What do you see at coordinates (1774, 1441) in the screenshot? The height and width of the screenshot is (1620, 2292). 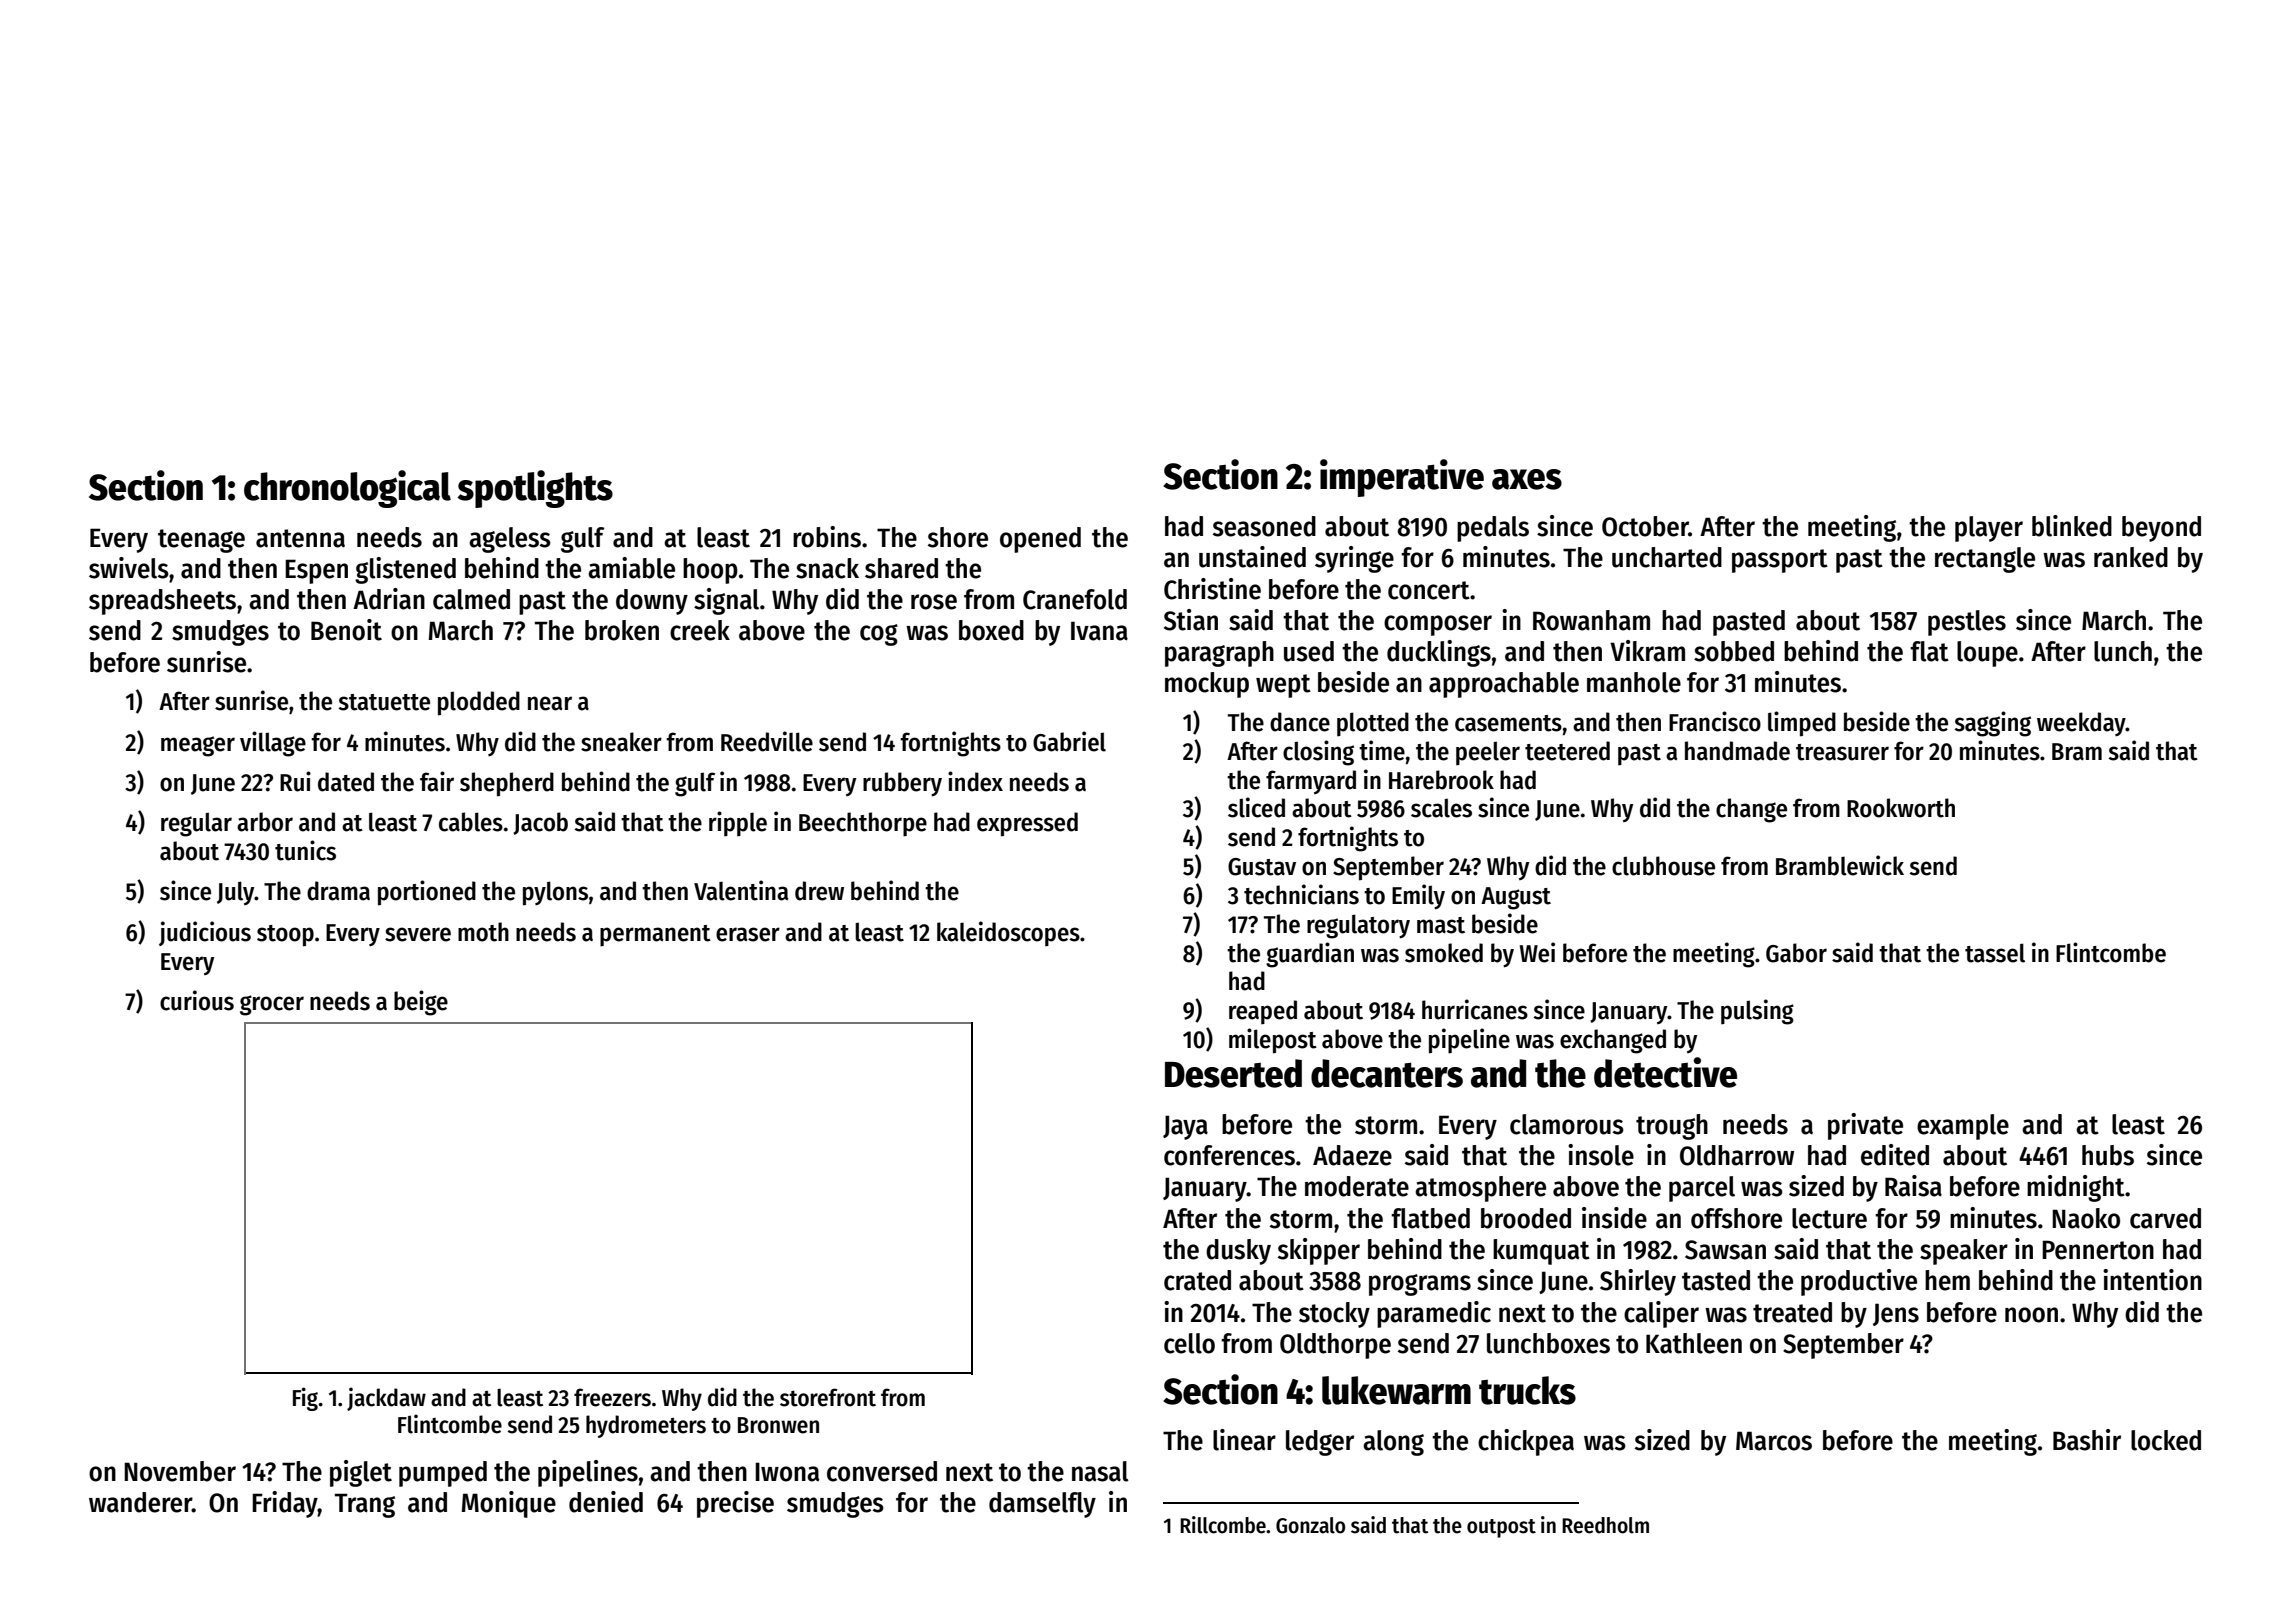 I see `Marcos` at bounding box center [1774, 1441].
